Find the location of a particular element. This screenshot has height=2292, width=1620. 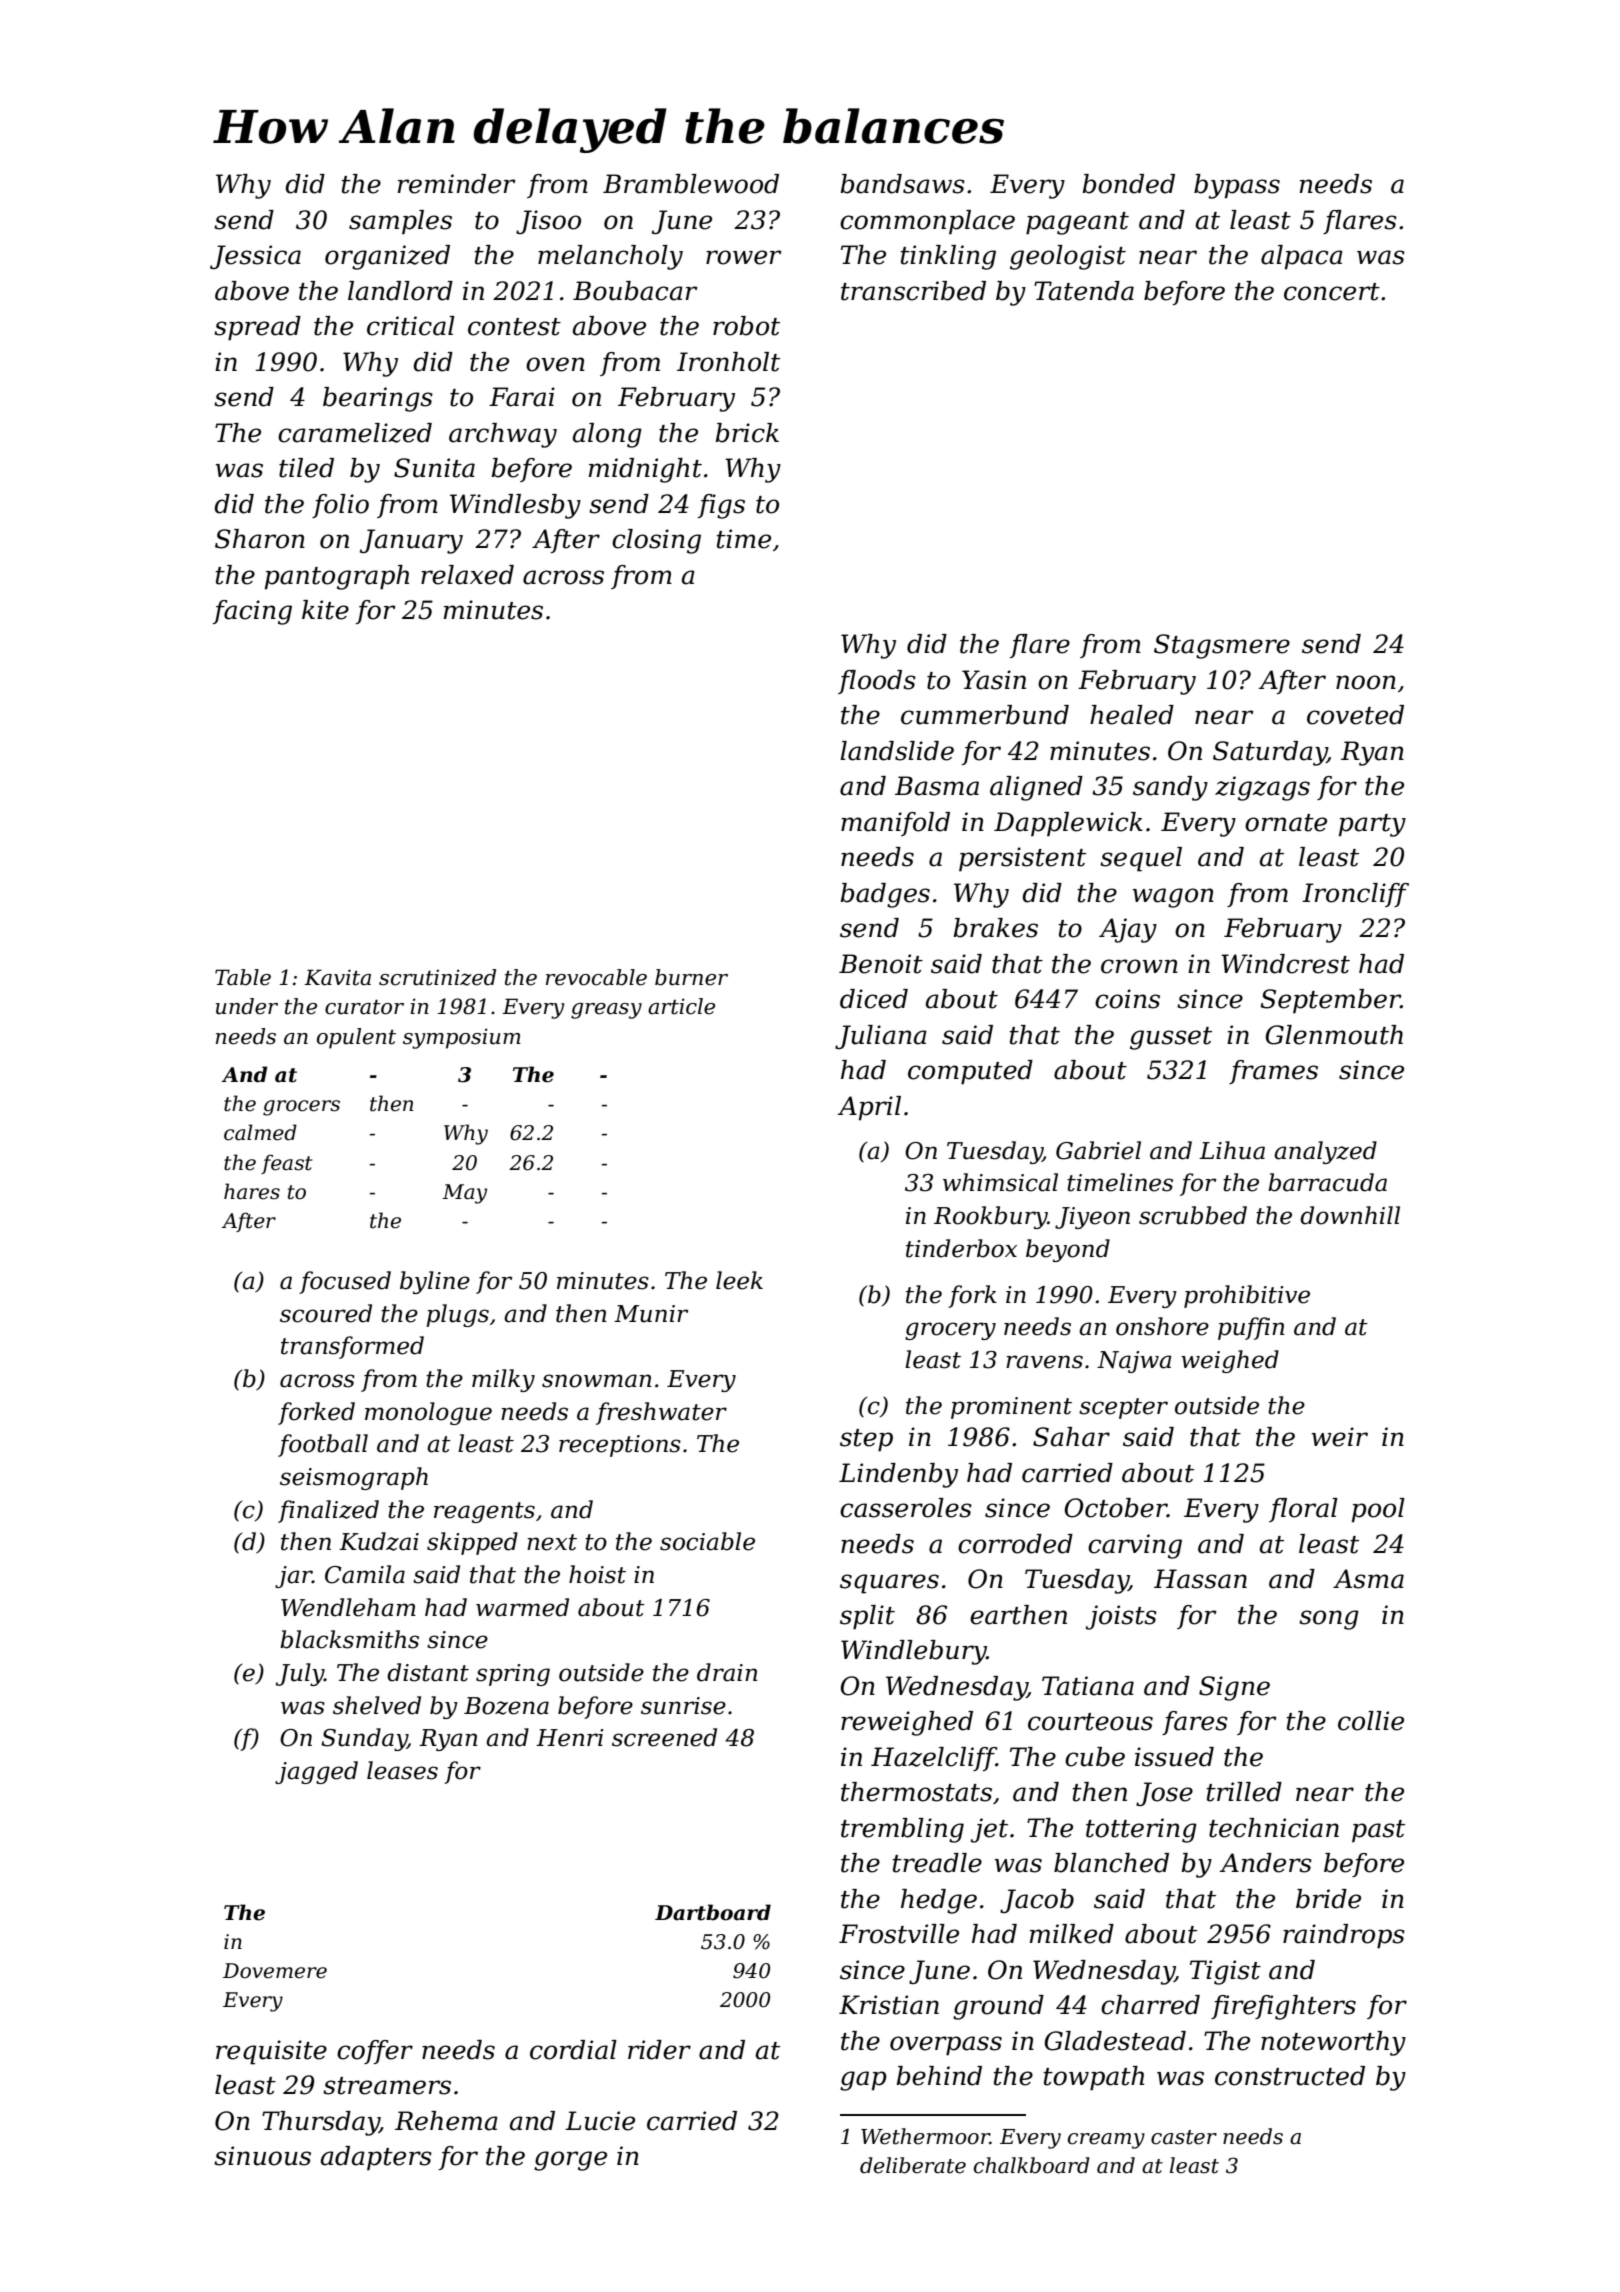

Farai is located at coordinates (522, 397).
